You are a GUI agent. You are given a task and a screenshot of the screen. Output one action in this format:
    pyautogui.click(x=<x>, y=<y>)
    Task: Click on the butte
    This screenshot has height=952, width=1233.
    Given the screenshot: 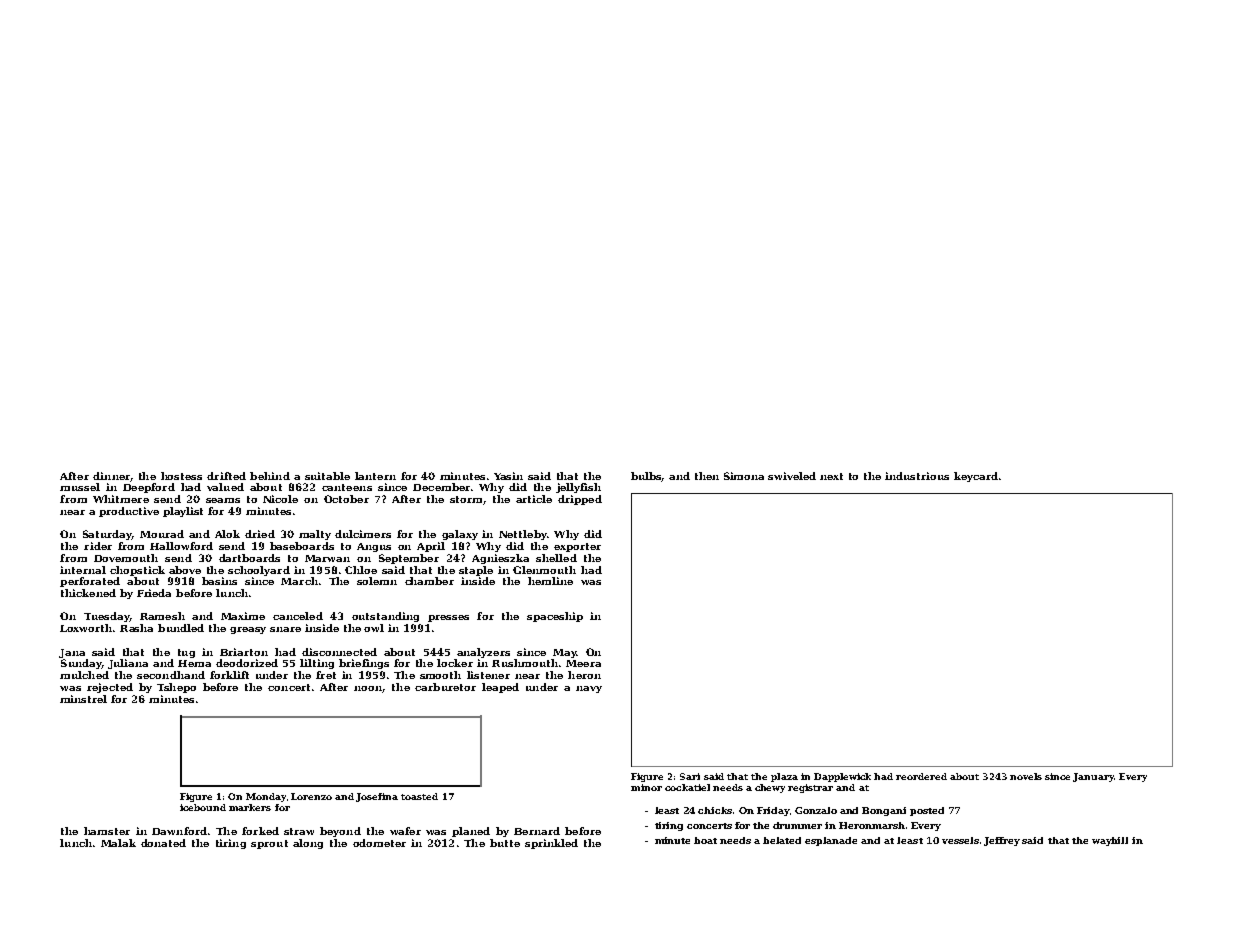 What is the action you would take?
    pyautogui.click(x=505, y=843)
